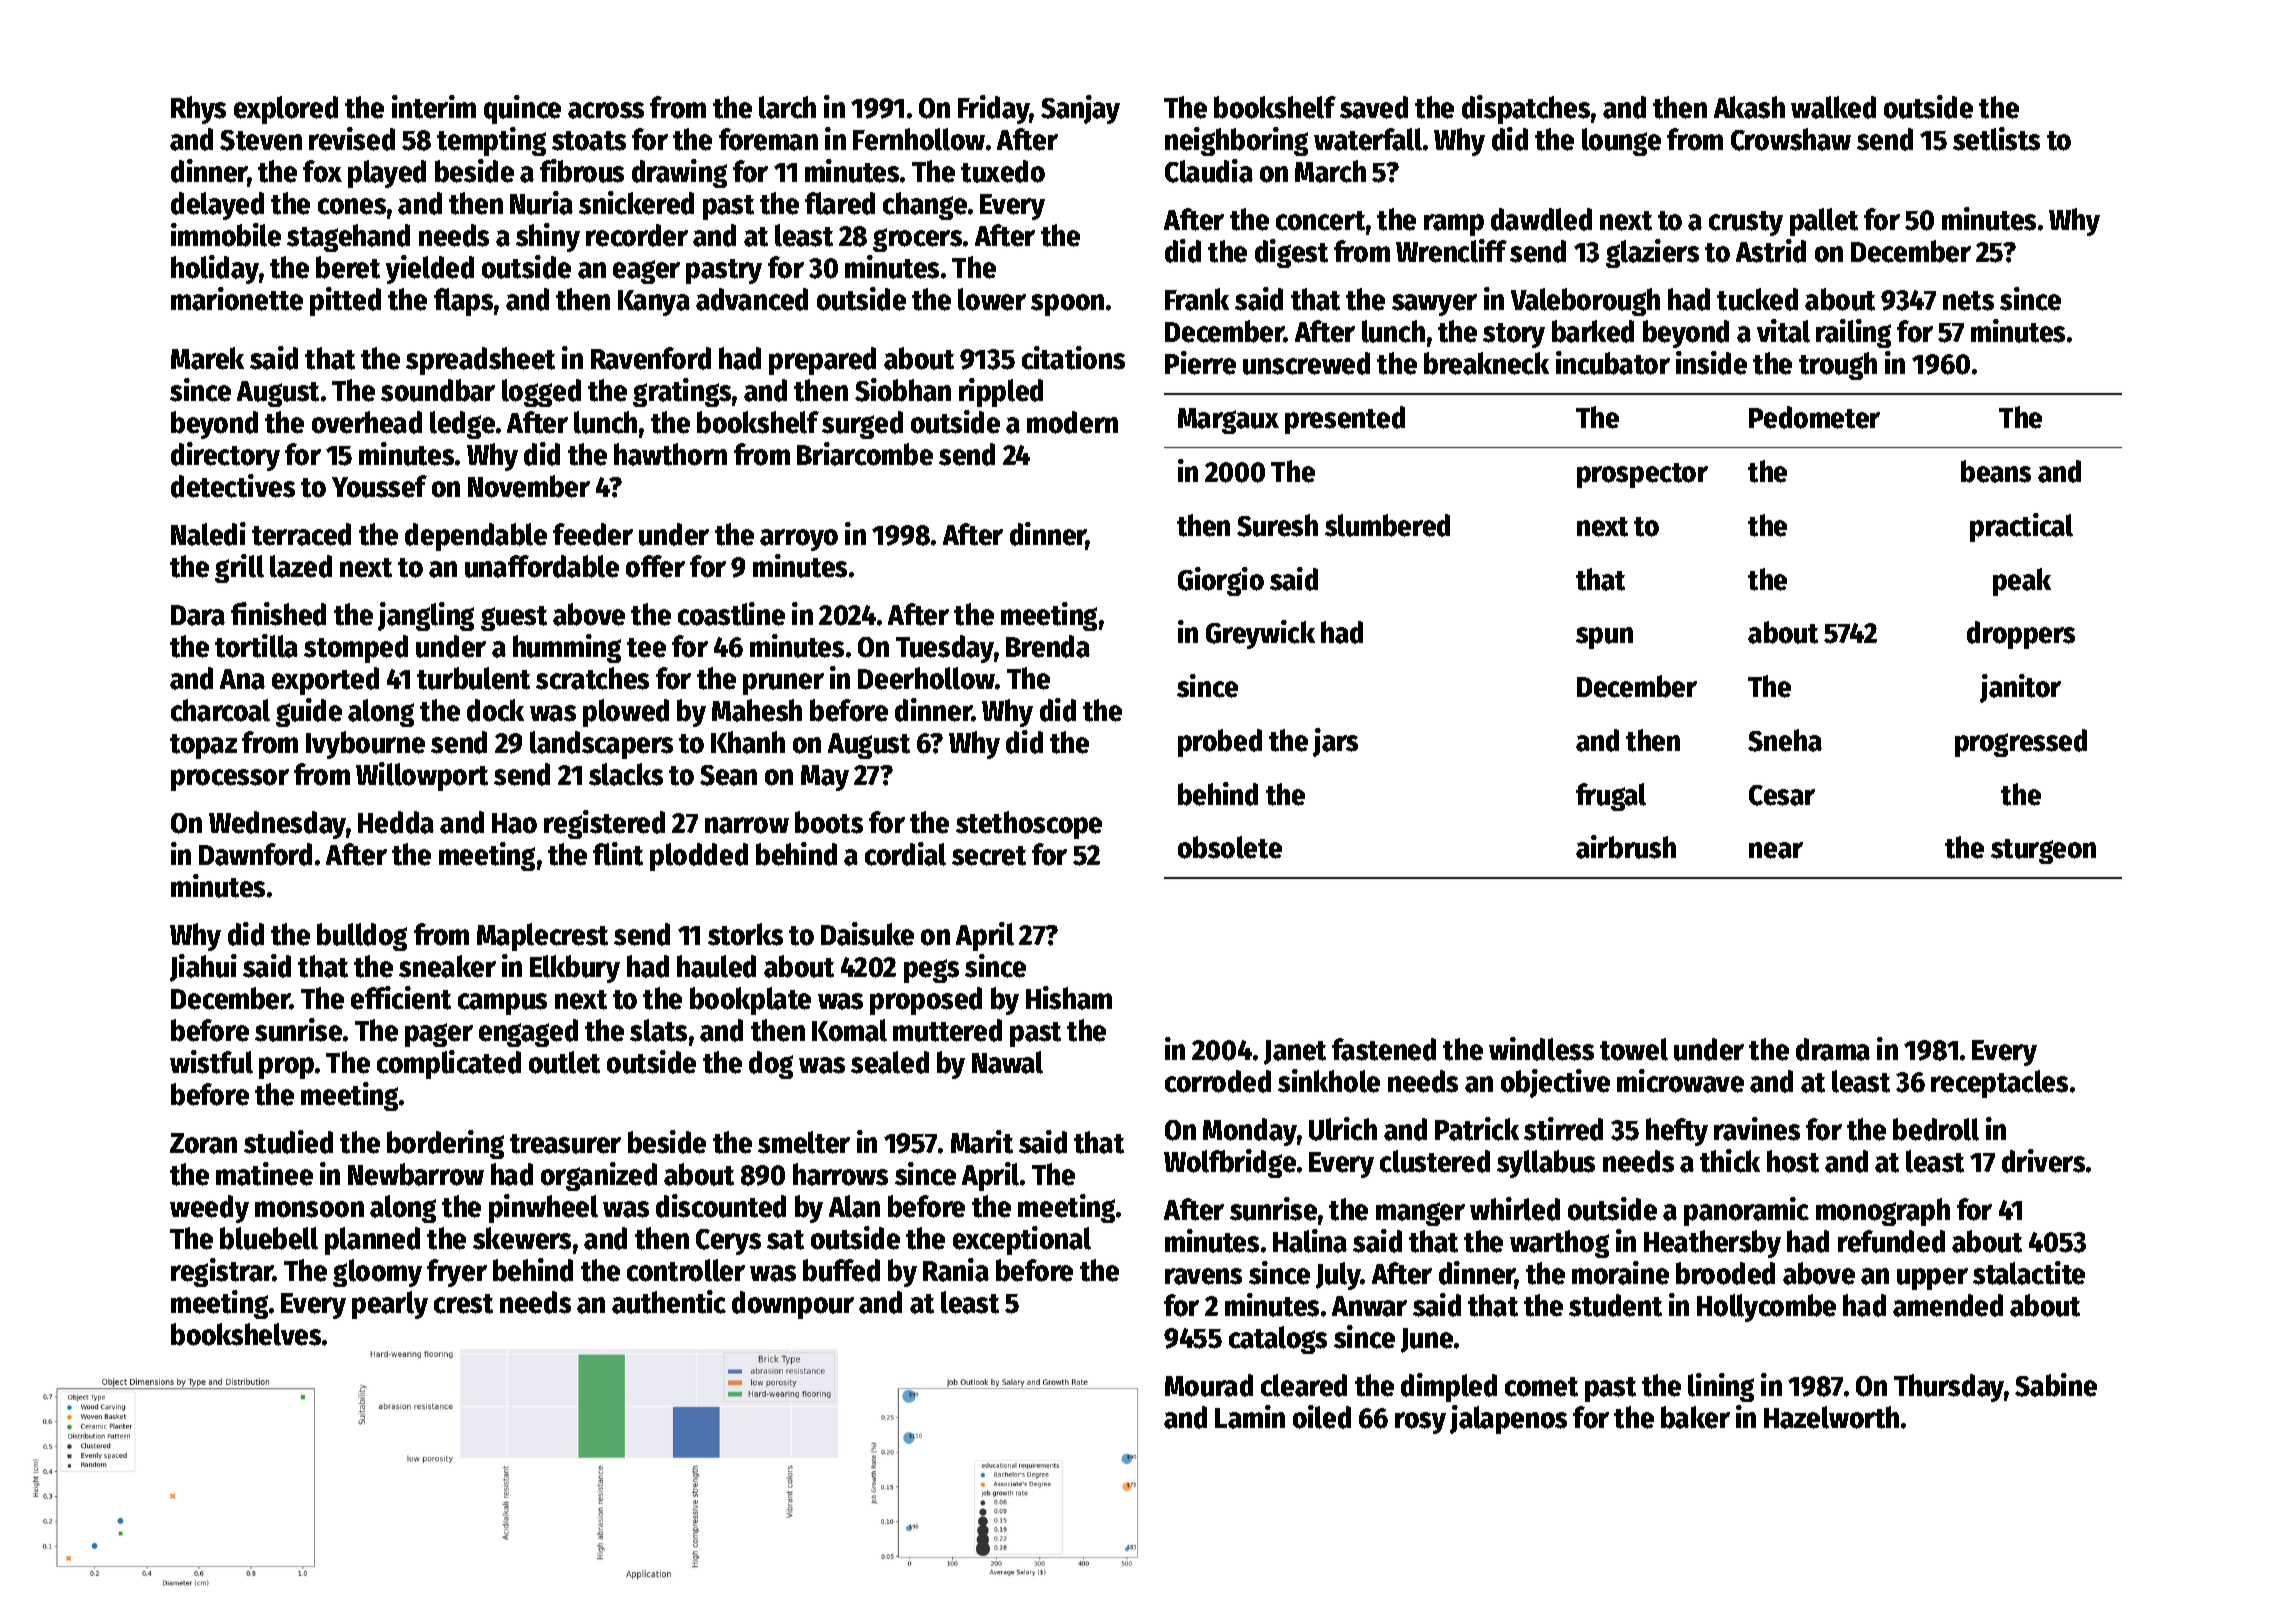 The width and height of the screenshot is (2292, 1620). Describe the element at coordinates (989, 856) in the screenshot. I see `secret` at that location.
